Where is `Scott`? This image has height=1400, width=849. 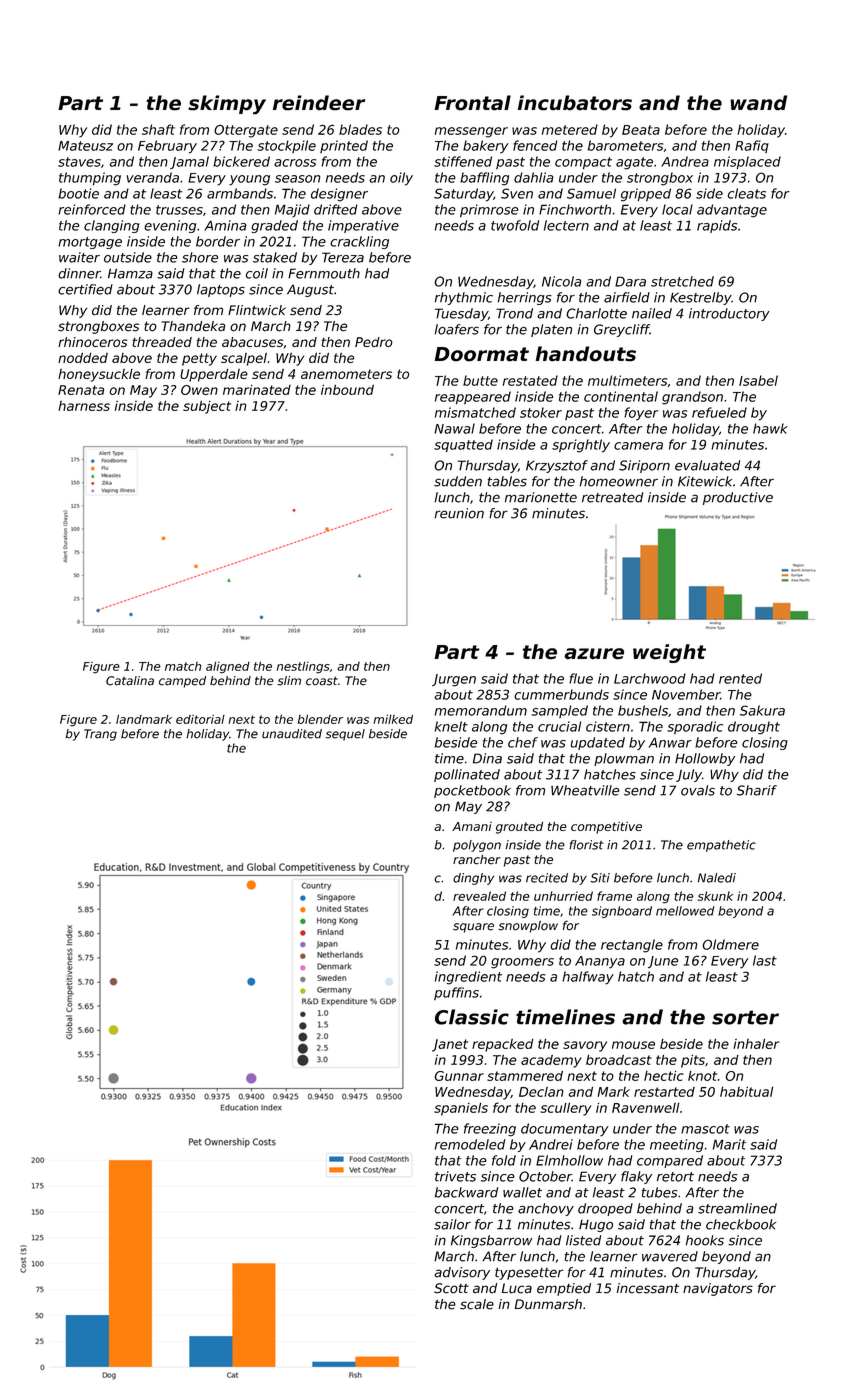 Scott is located at coordinates (451, 1288).
